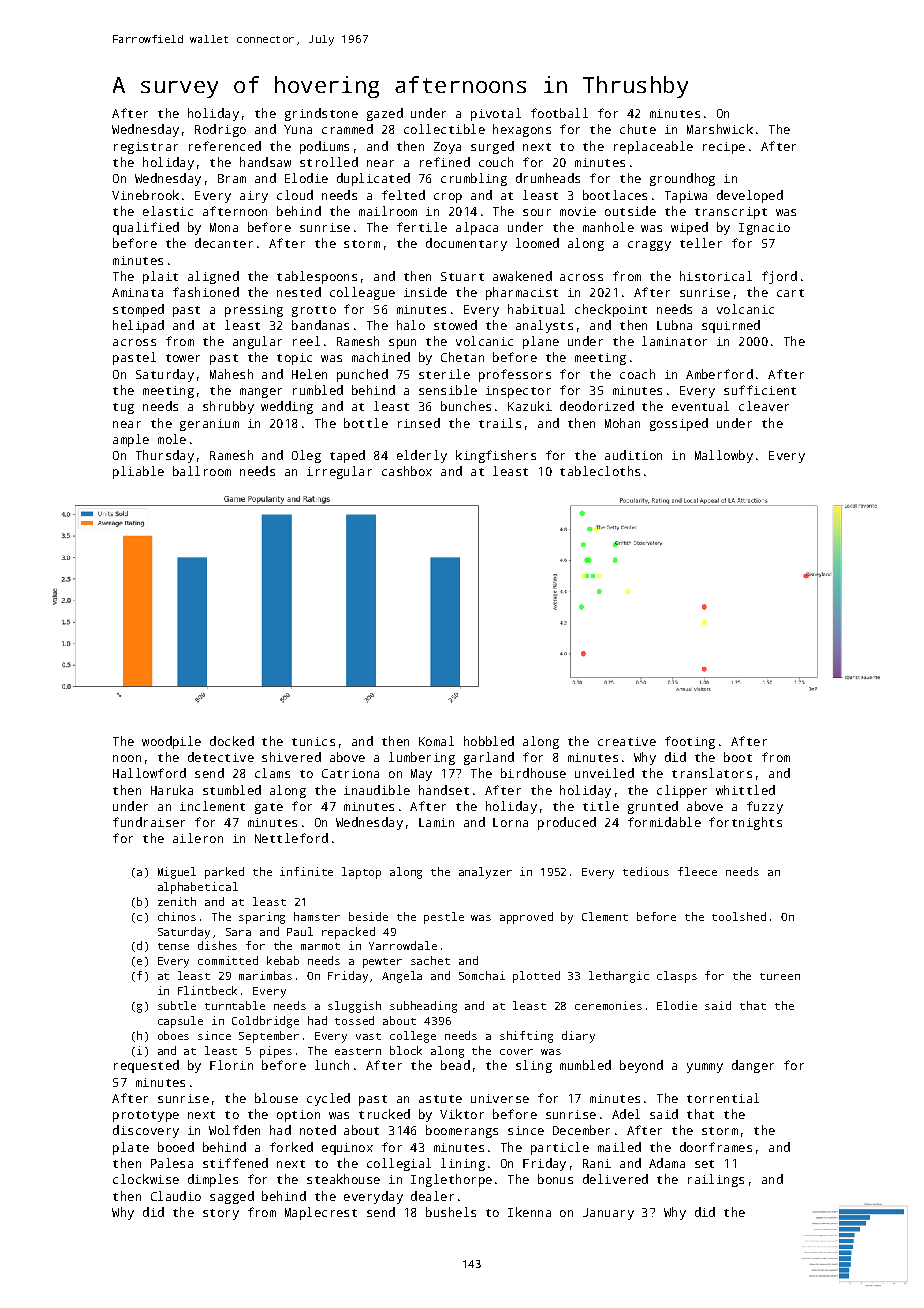 This screenshot has height=1308, width=924. What do you see at coordinates (220, 130) in the screenshot?
I see `Rodrigo` at bounding box center [220, 130].
